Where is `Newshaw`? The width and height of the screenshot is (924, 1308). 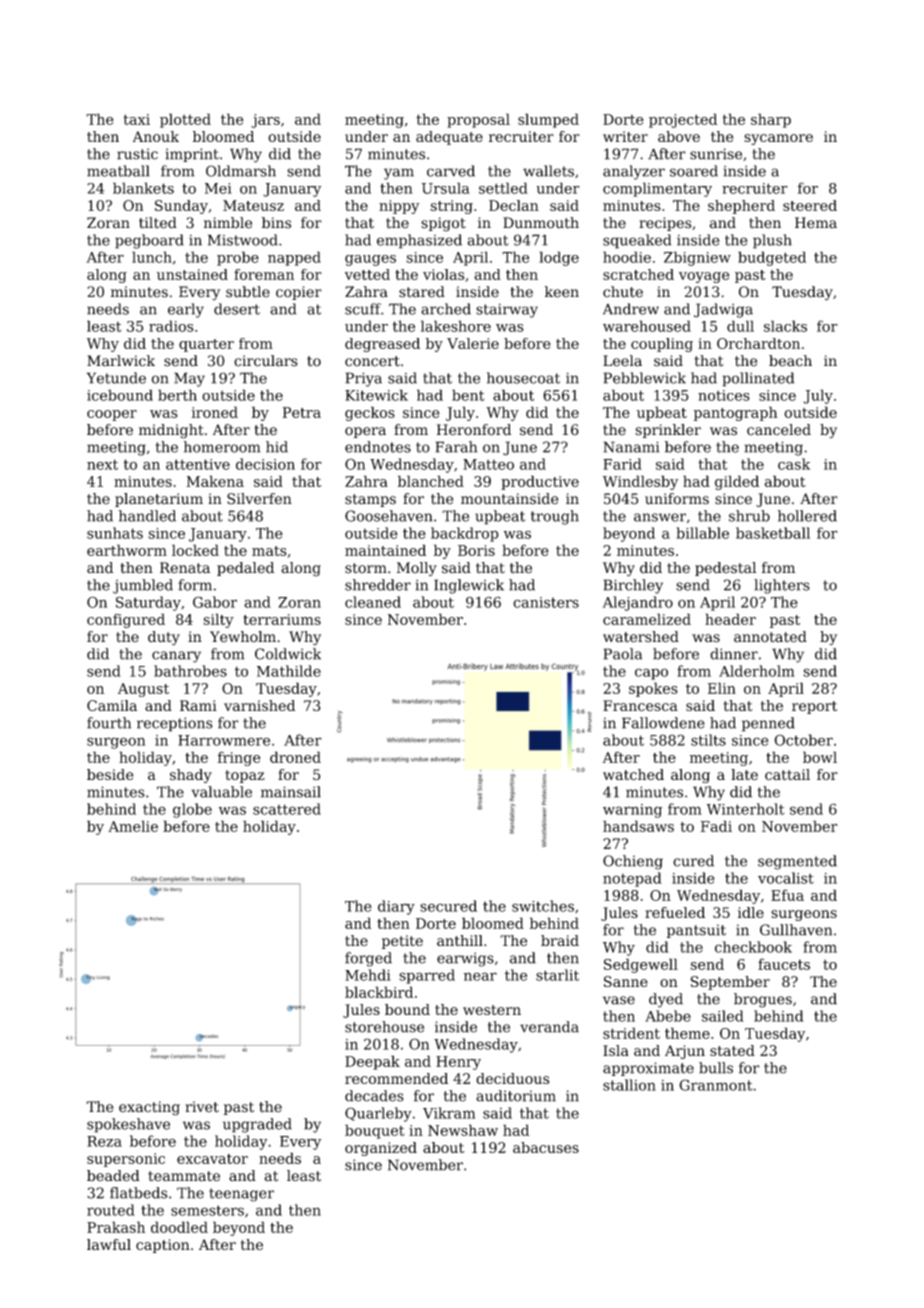
Newshaw is located at coordinates (463, 1130).
